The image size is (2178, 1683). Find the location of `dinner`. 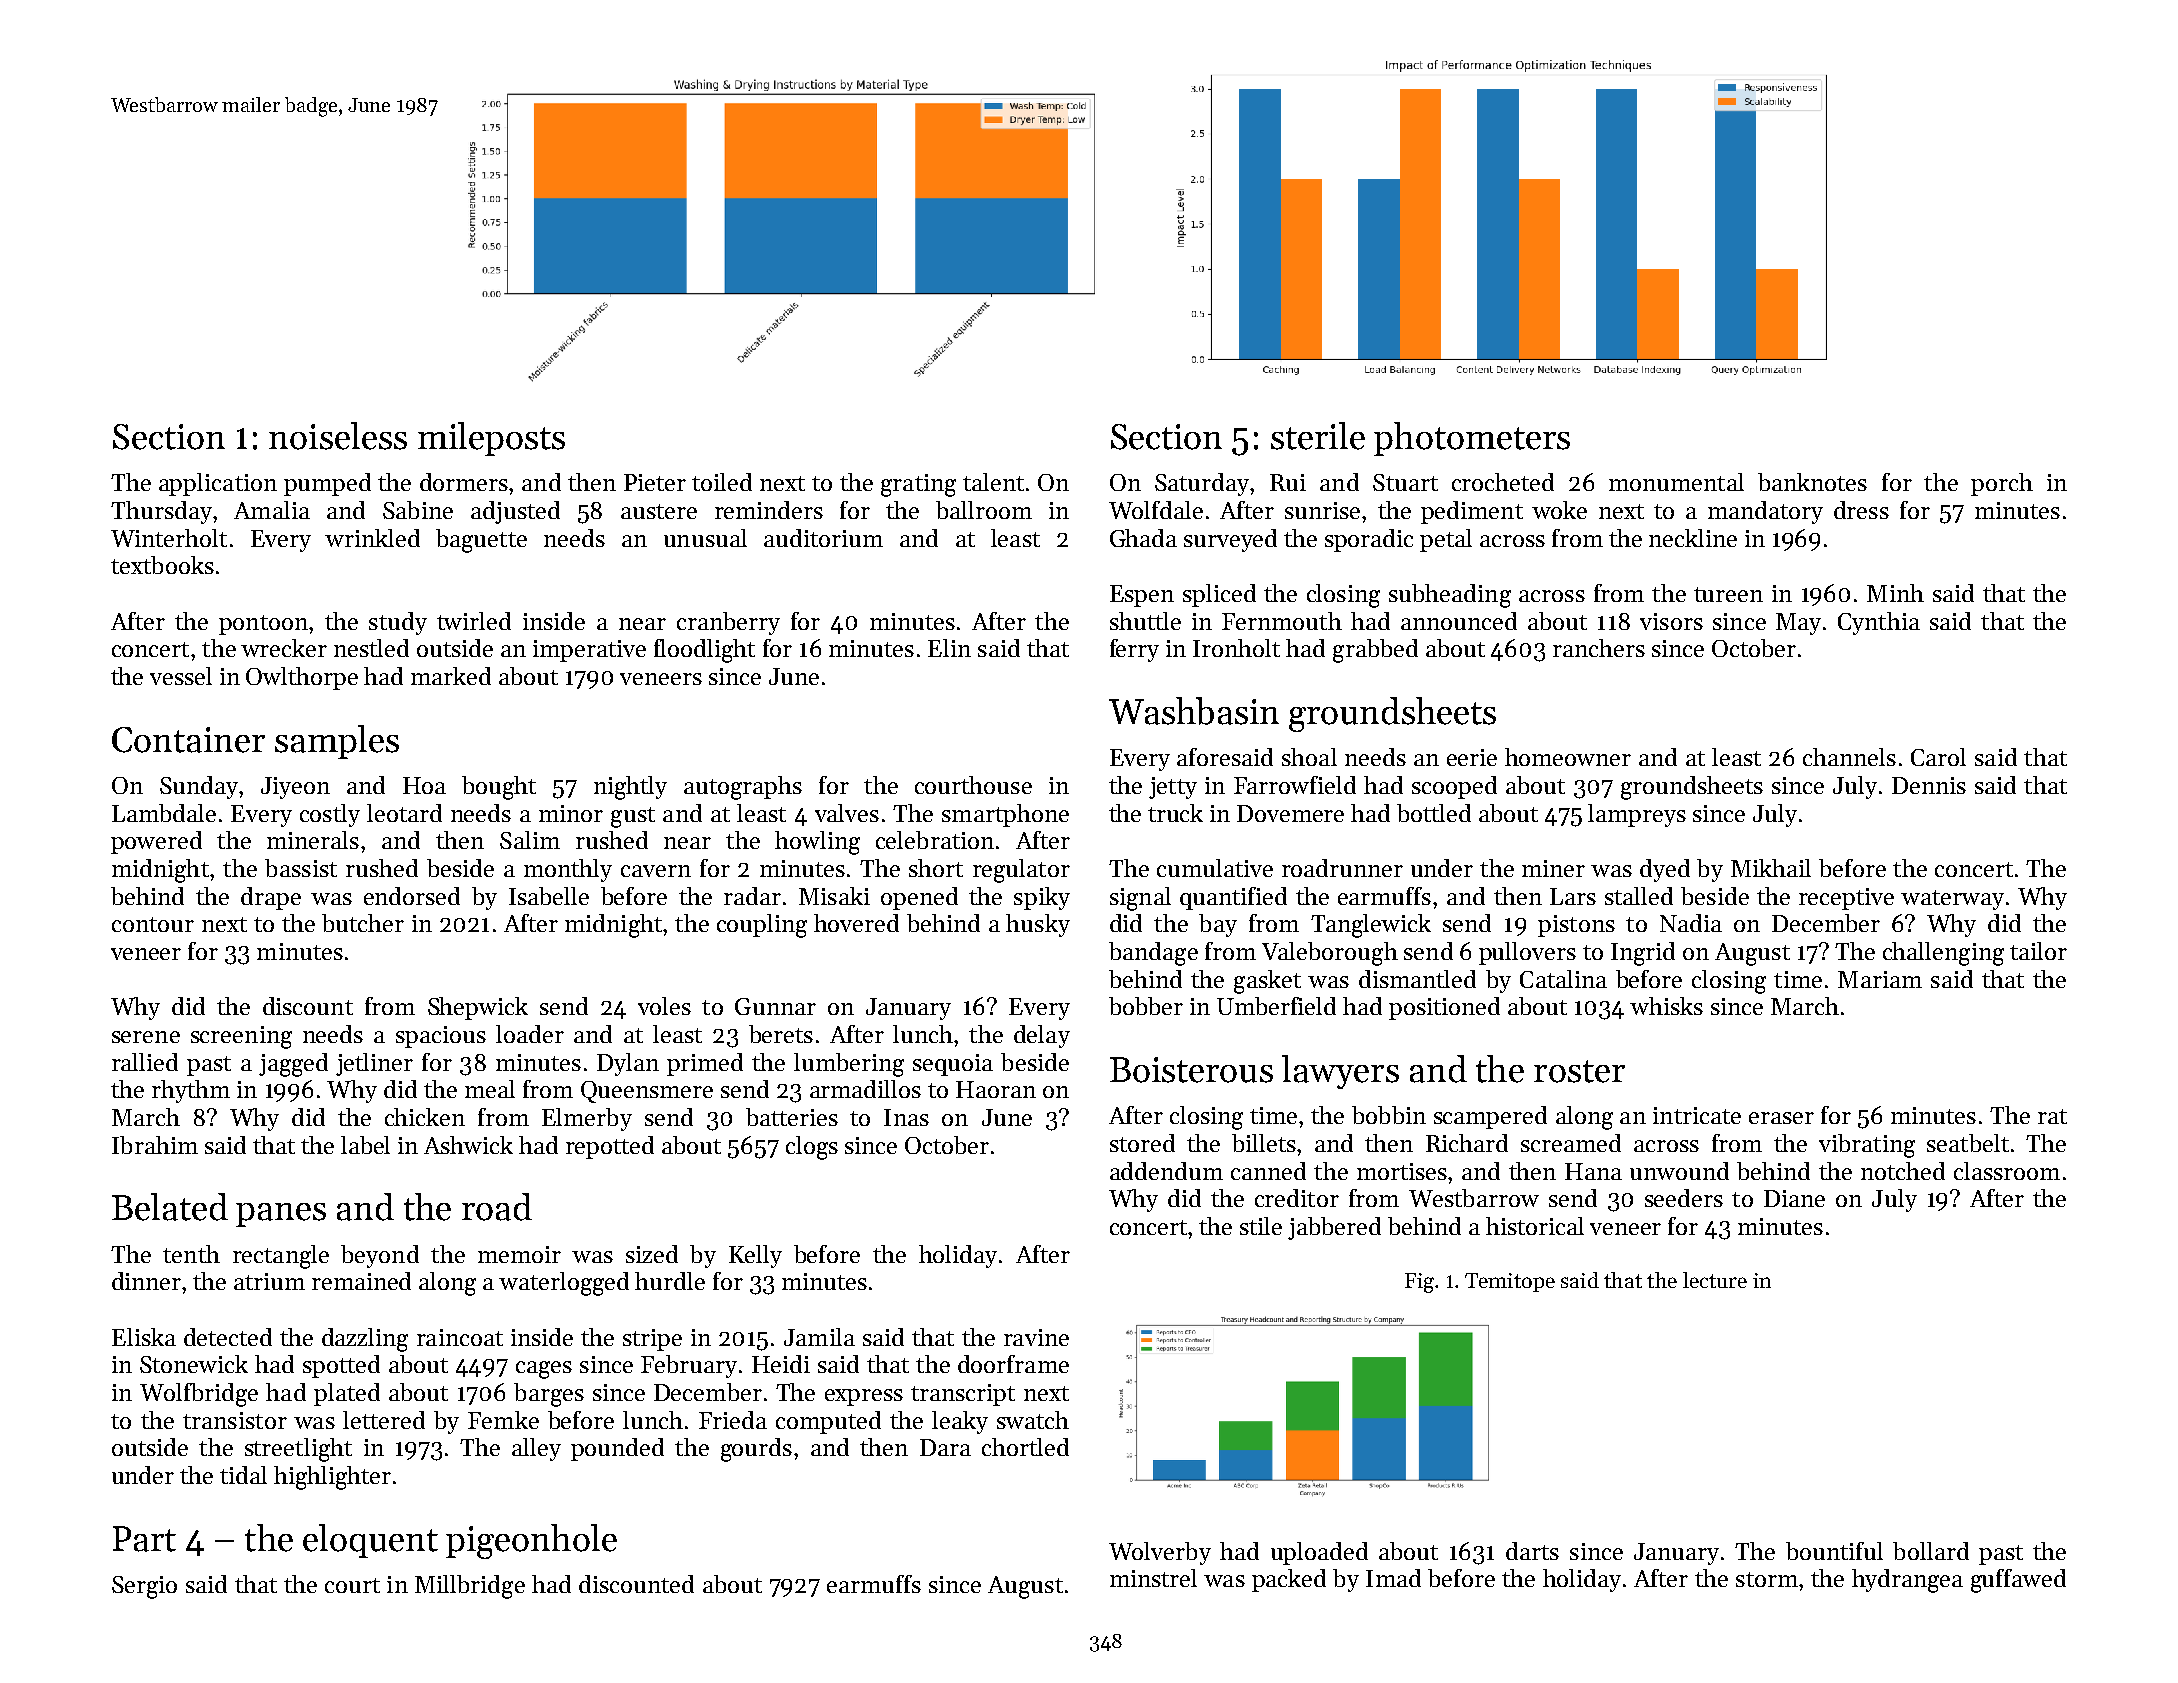

dinner is located at coordinates (146, 1281).
